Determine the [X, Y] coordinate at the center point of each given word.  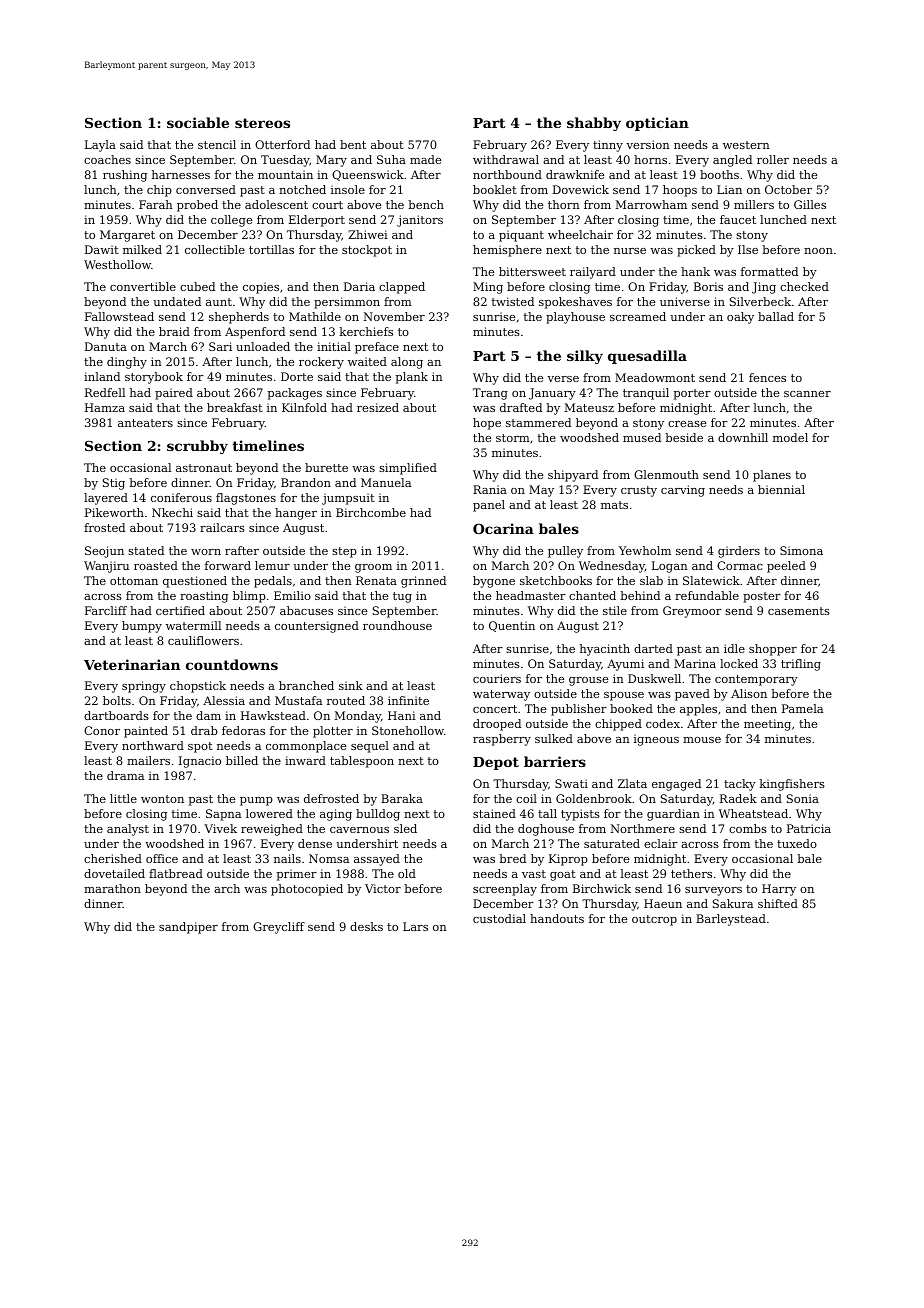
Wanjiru [106, 567]
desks [366, 926]
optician [657, 124]
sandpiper [188, 928]
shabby [594, 124]
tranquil [646, 394]
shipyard [573, 476]
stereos [262, 123]
